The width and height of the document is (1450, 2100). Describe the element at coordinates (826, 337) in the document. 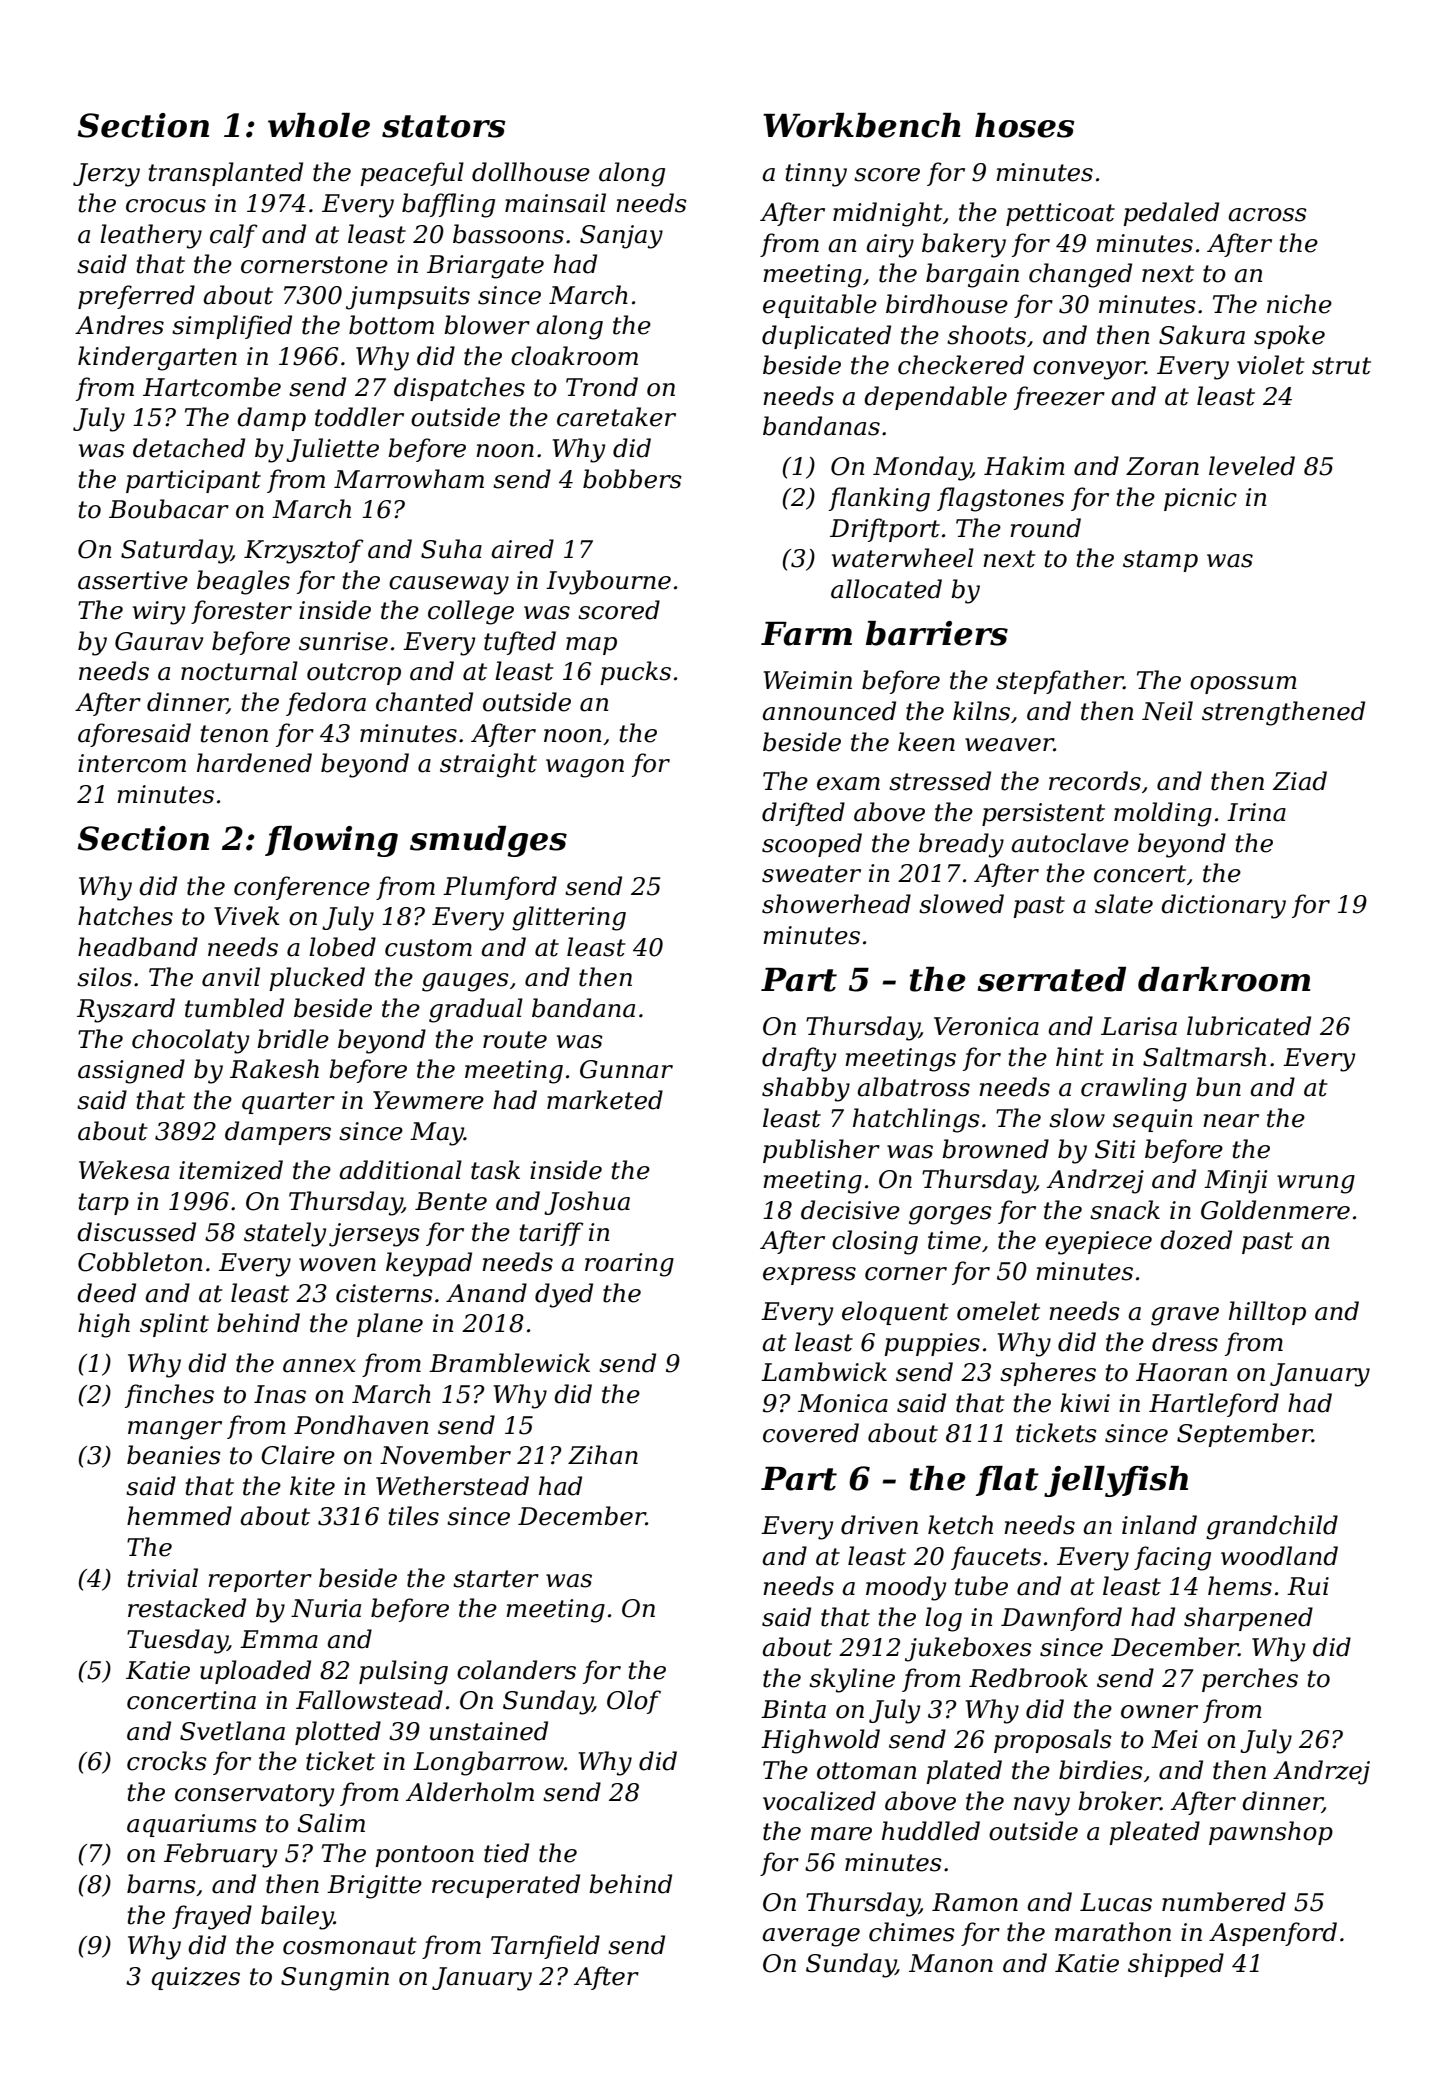

I see `duplicated` at that location.
